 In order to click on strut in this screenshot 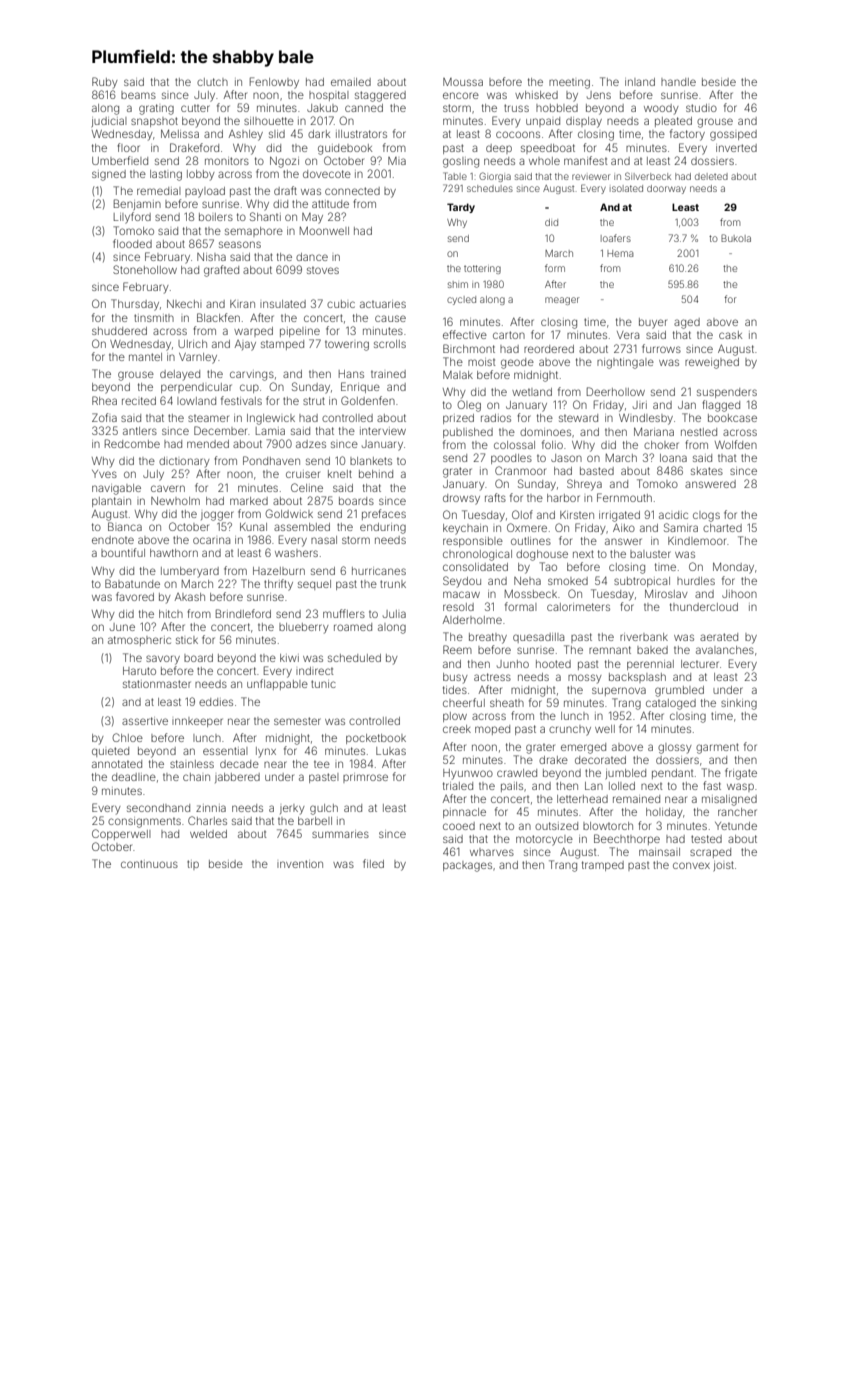, I will do `click(314, 401)`.
